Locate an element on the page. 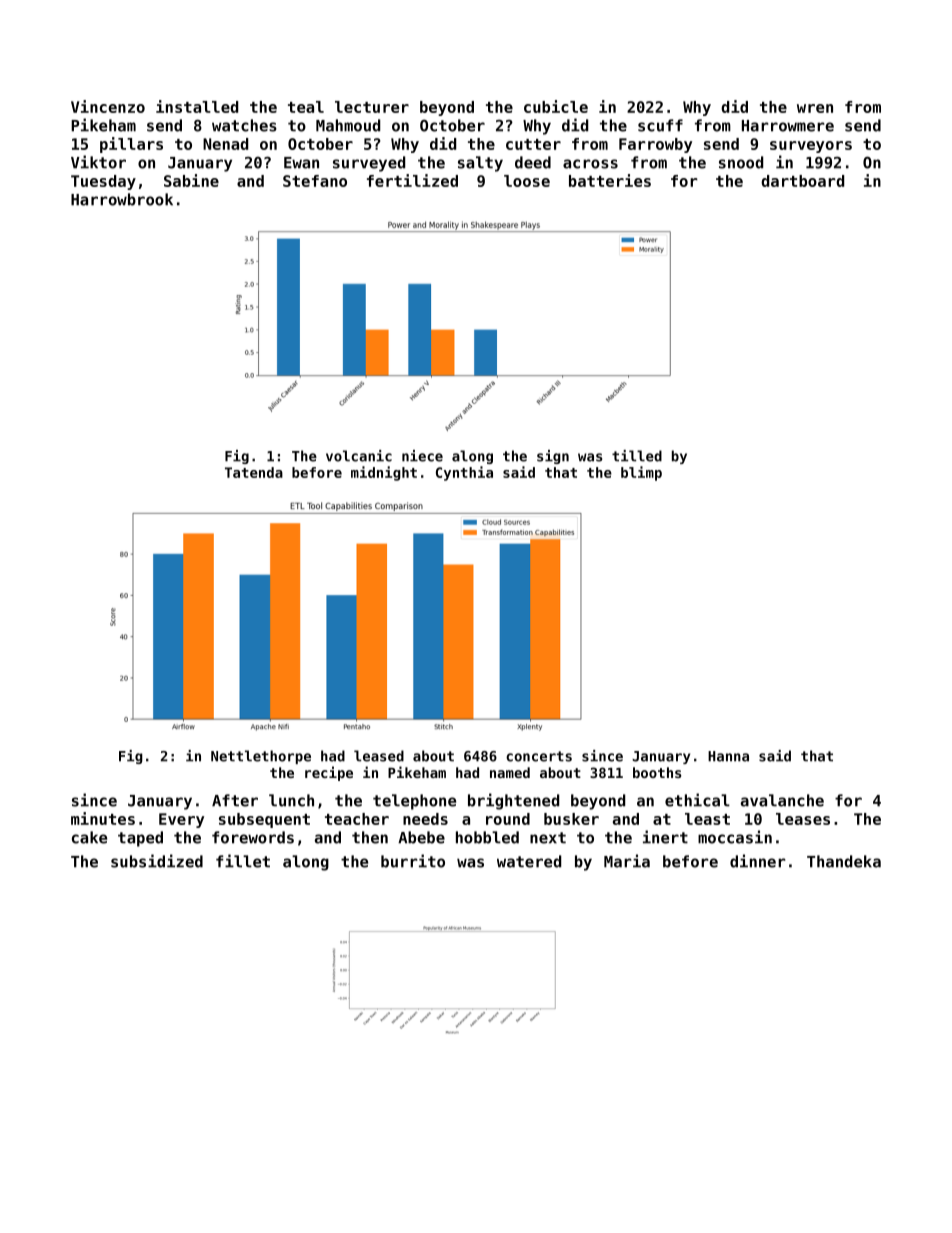 This image has height=1233, width=952. Tatenda is located at coordinates (254, 472).
